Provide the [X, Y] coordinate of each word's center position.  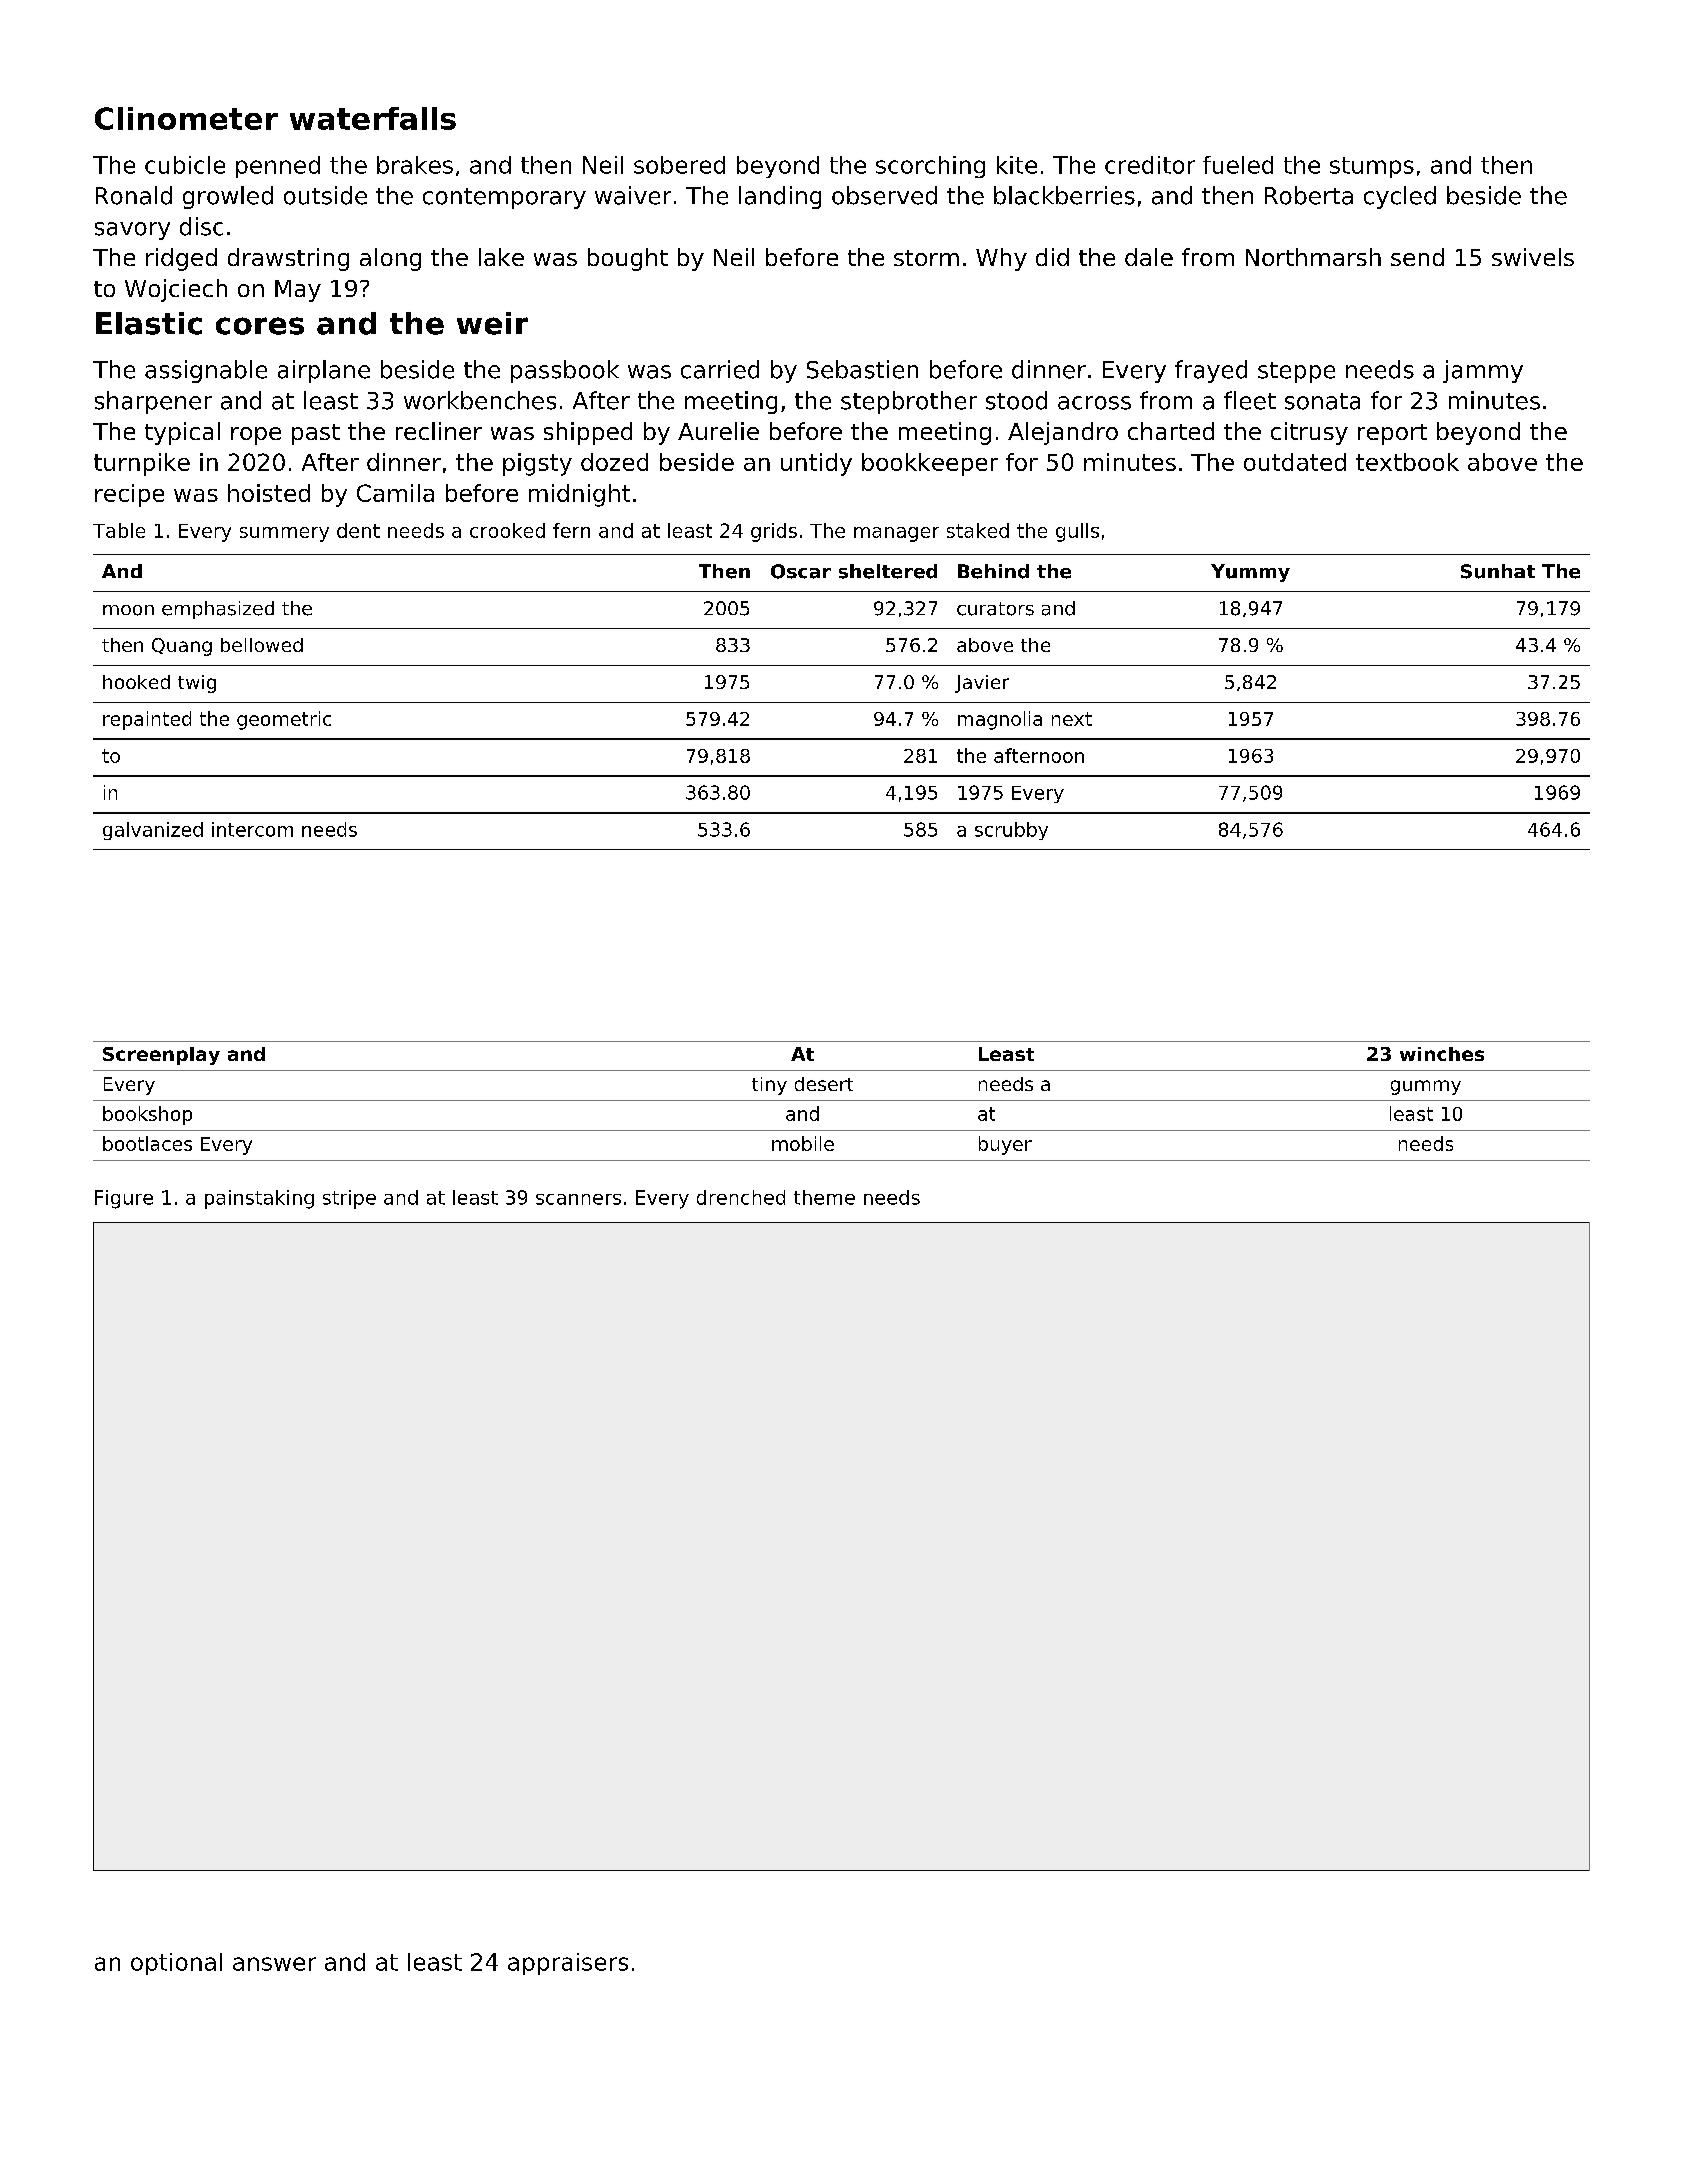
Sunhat [1498, 571]
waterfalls [373, 118]
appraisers [568, 1964]
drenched [741, 1197]
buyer [1005, 1145]
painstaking [259, 1199]
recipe [129, 495]
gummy [1426, 1087]
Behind [993, 571]
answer [274, 1964]
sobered [679, 165]
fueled [1238, 165]
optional [176, 1964]
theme [824, 1197]
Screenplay [161, 1056]
